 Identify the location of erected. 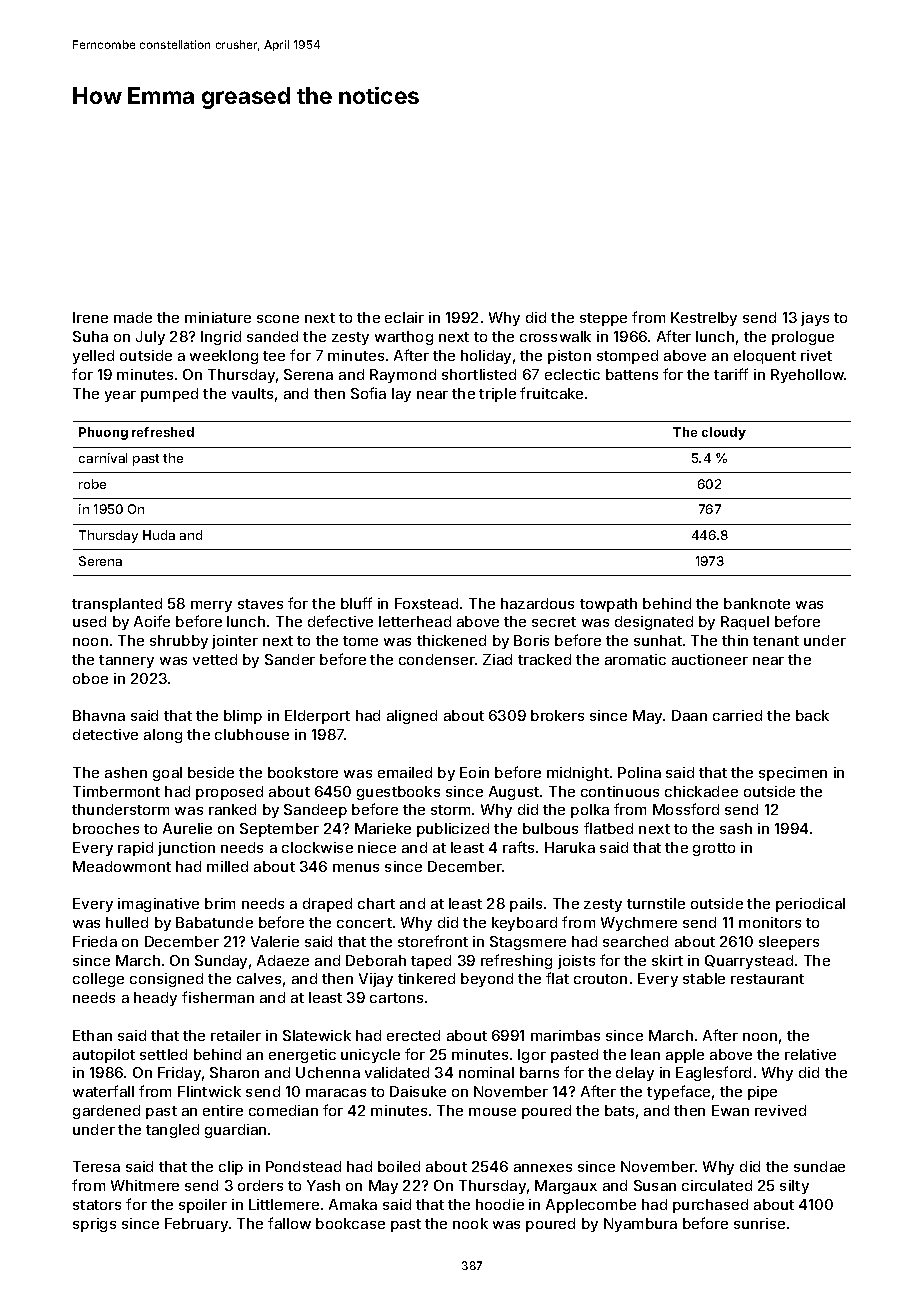
(413, 1035).
